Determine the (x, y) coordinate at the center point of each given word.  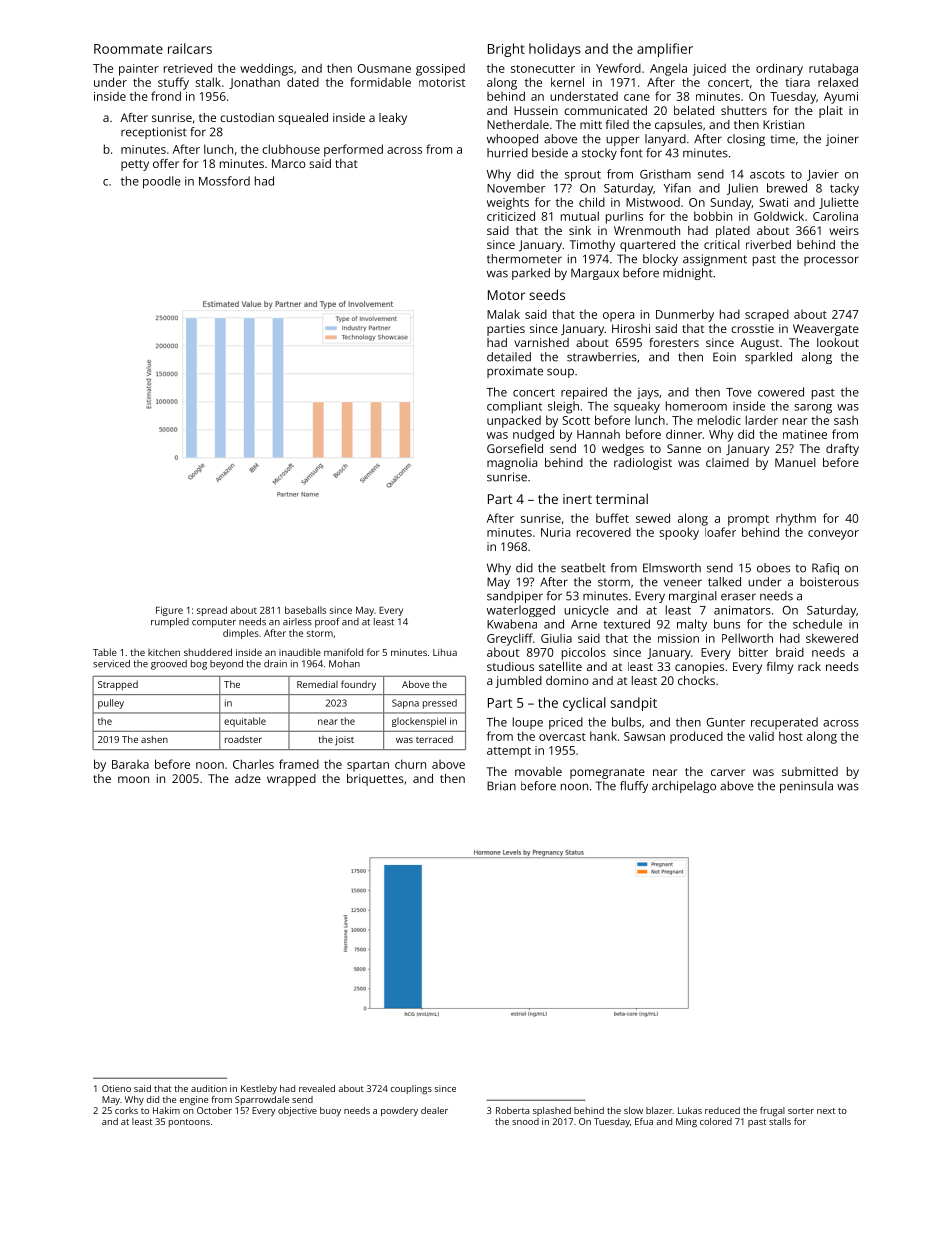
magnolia (512, 464)
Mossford (224, 181)
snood (525, 1121)
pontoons (189, 1123)
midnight (688, 274)
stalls (780, 1121)
